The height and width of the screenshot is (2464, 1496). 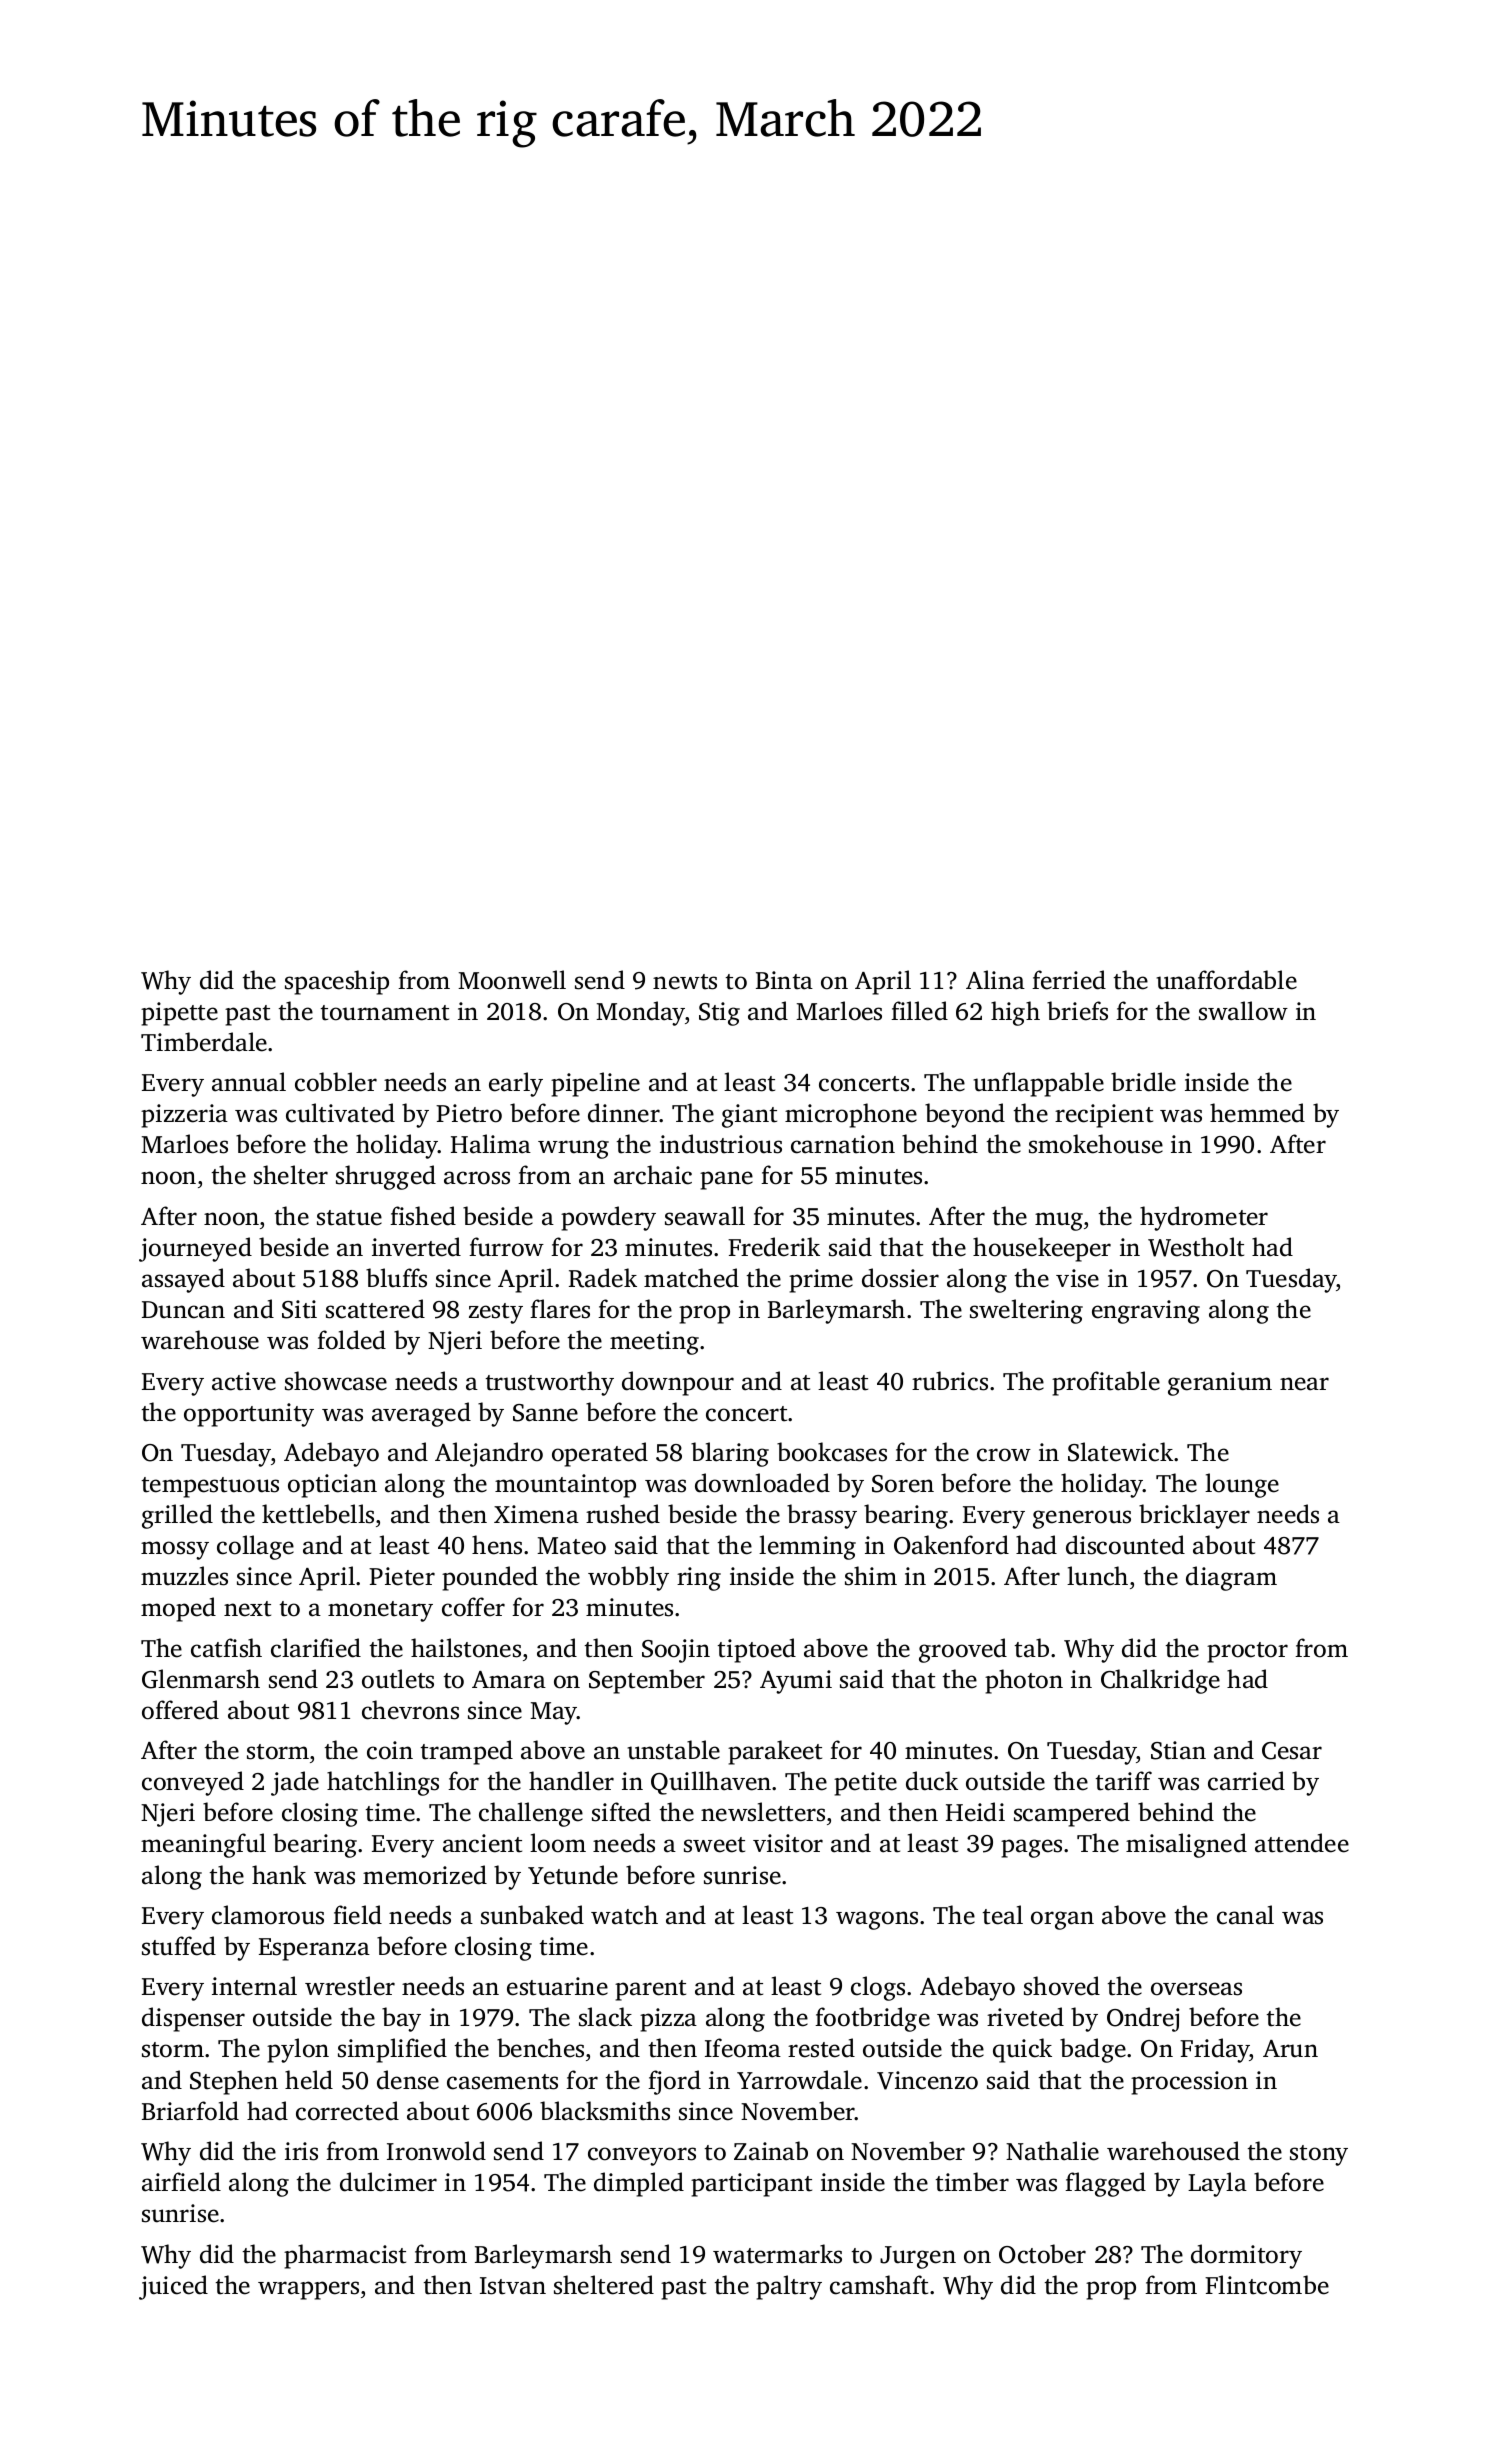 What do you see at coordinates (351, 1340) in the screenshot?
I see `folded` at bounding box center [351, 1340].
